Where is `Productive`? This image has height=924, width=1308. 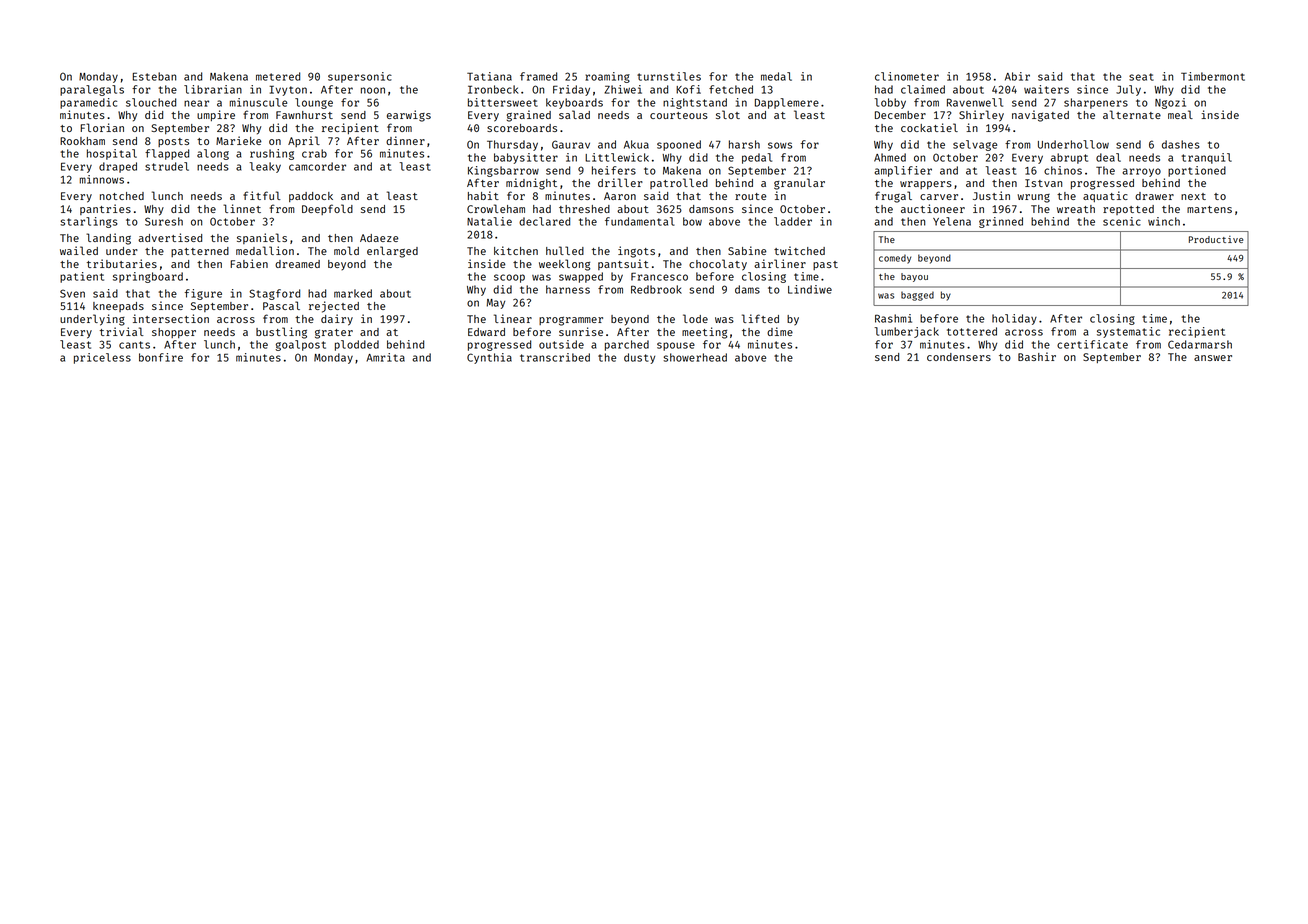
Productive is located at coordinates (1216, 239).
